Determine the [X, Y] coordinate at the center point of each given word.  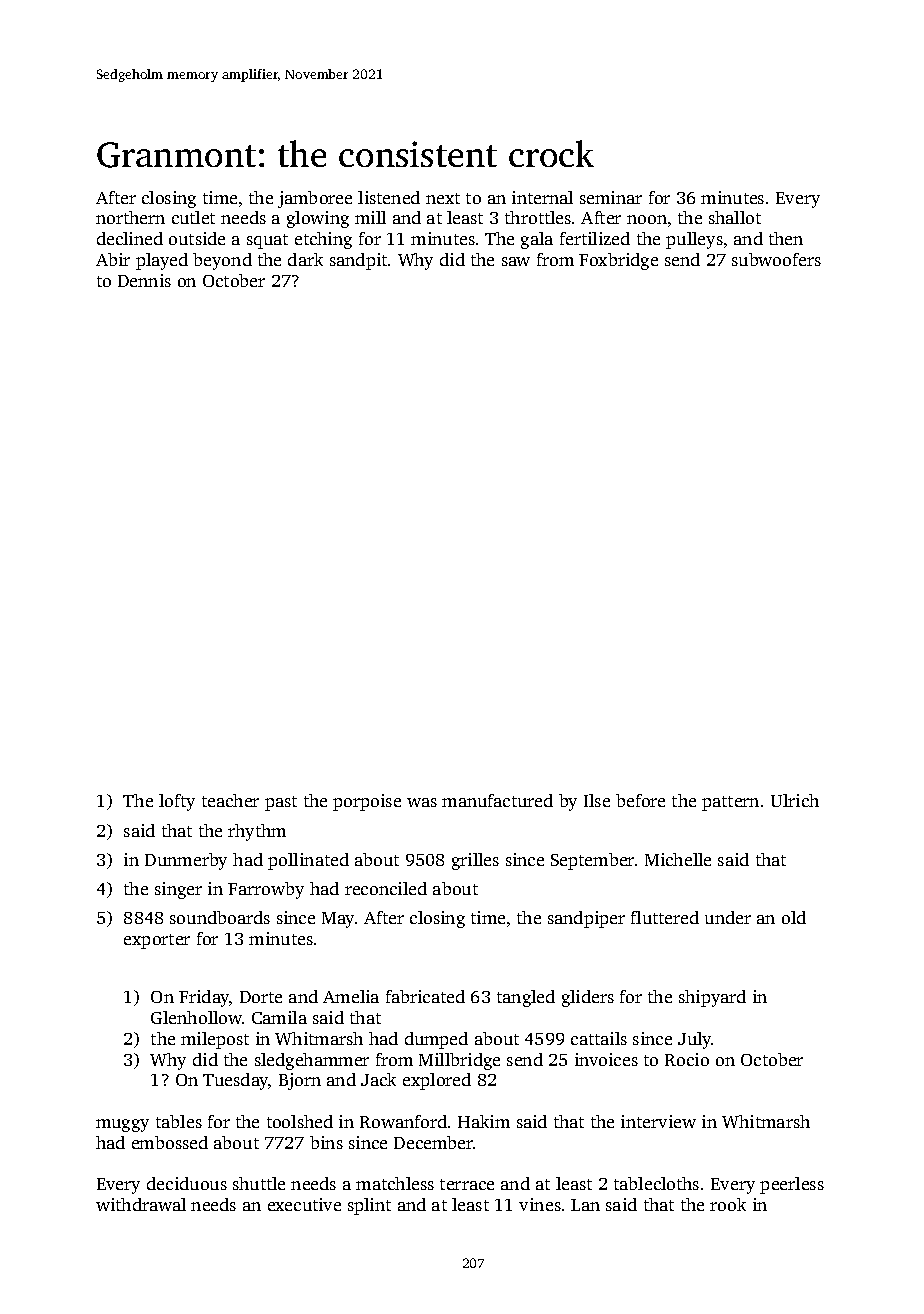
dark [305, 259]
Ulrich [795, 800]
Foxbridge [618, 261]
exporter [157, 941]
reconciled [386, 888]
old [794, 917]
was [422, 802]
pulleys [694, 240]
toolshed [300, 1121]
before [640, 800]
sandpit [358, 261]
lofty [177, 802]
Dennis [144, 280]
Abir [113, 259]
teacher [230, 800]
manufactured [497, 800]
